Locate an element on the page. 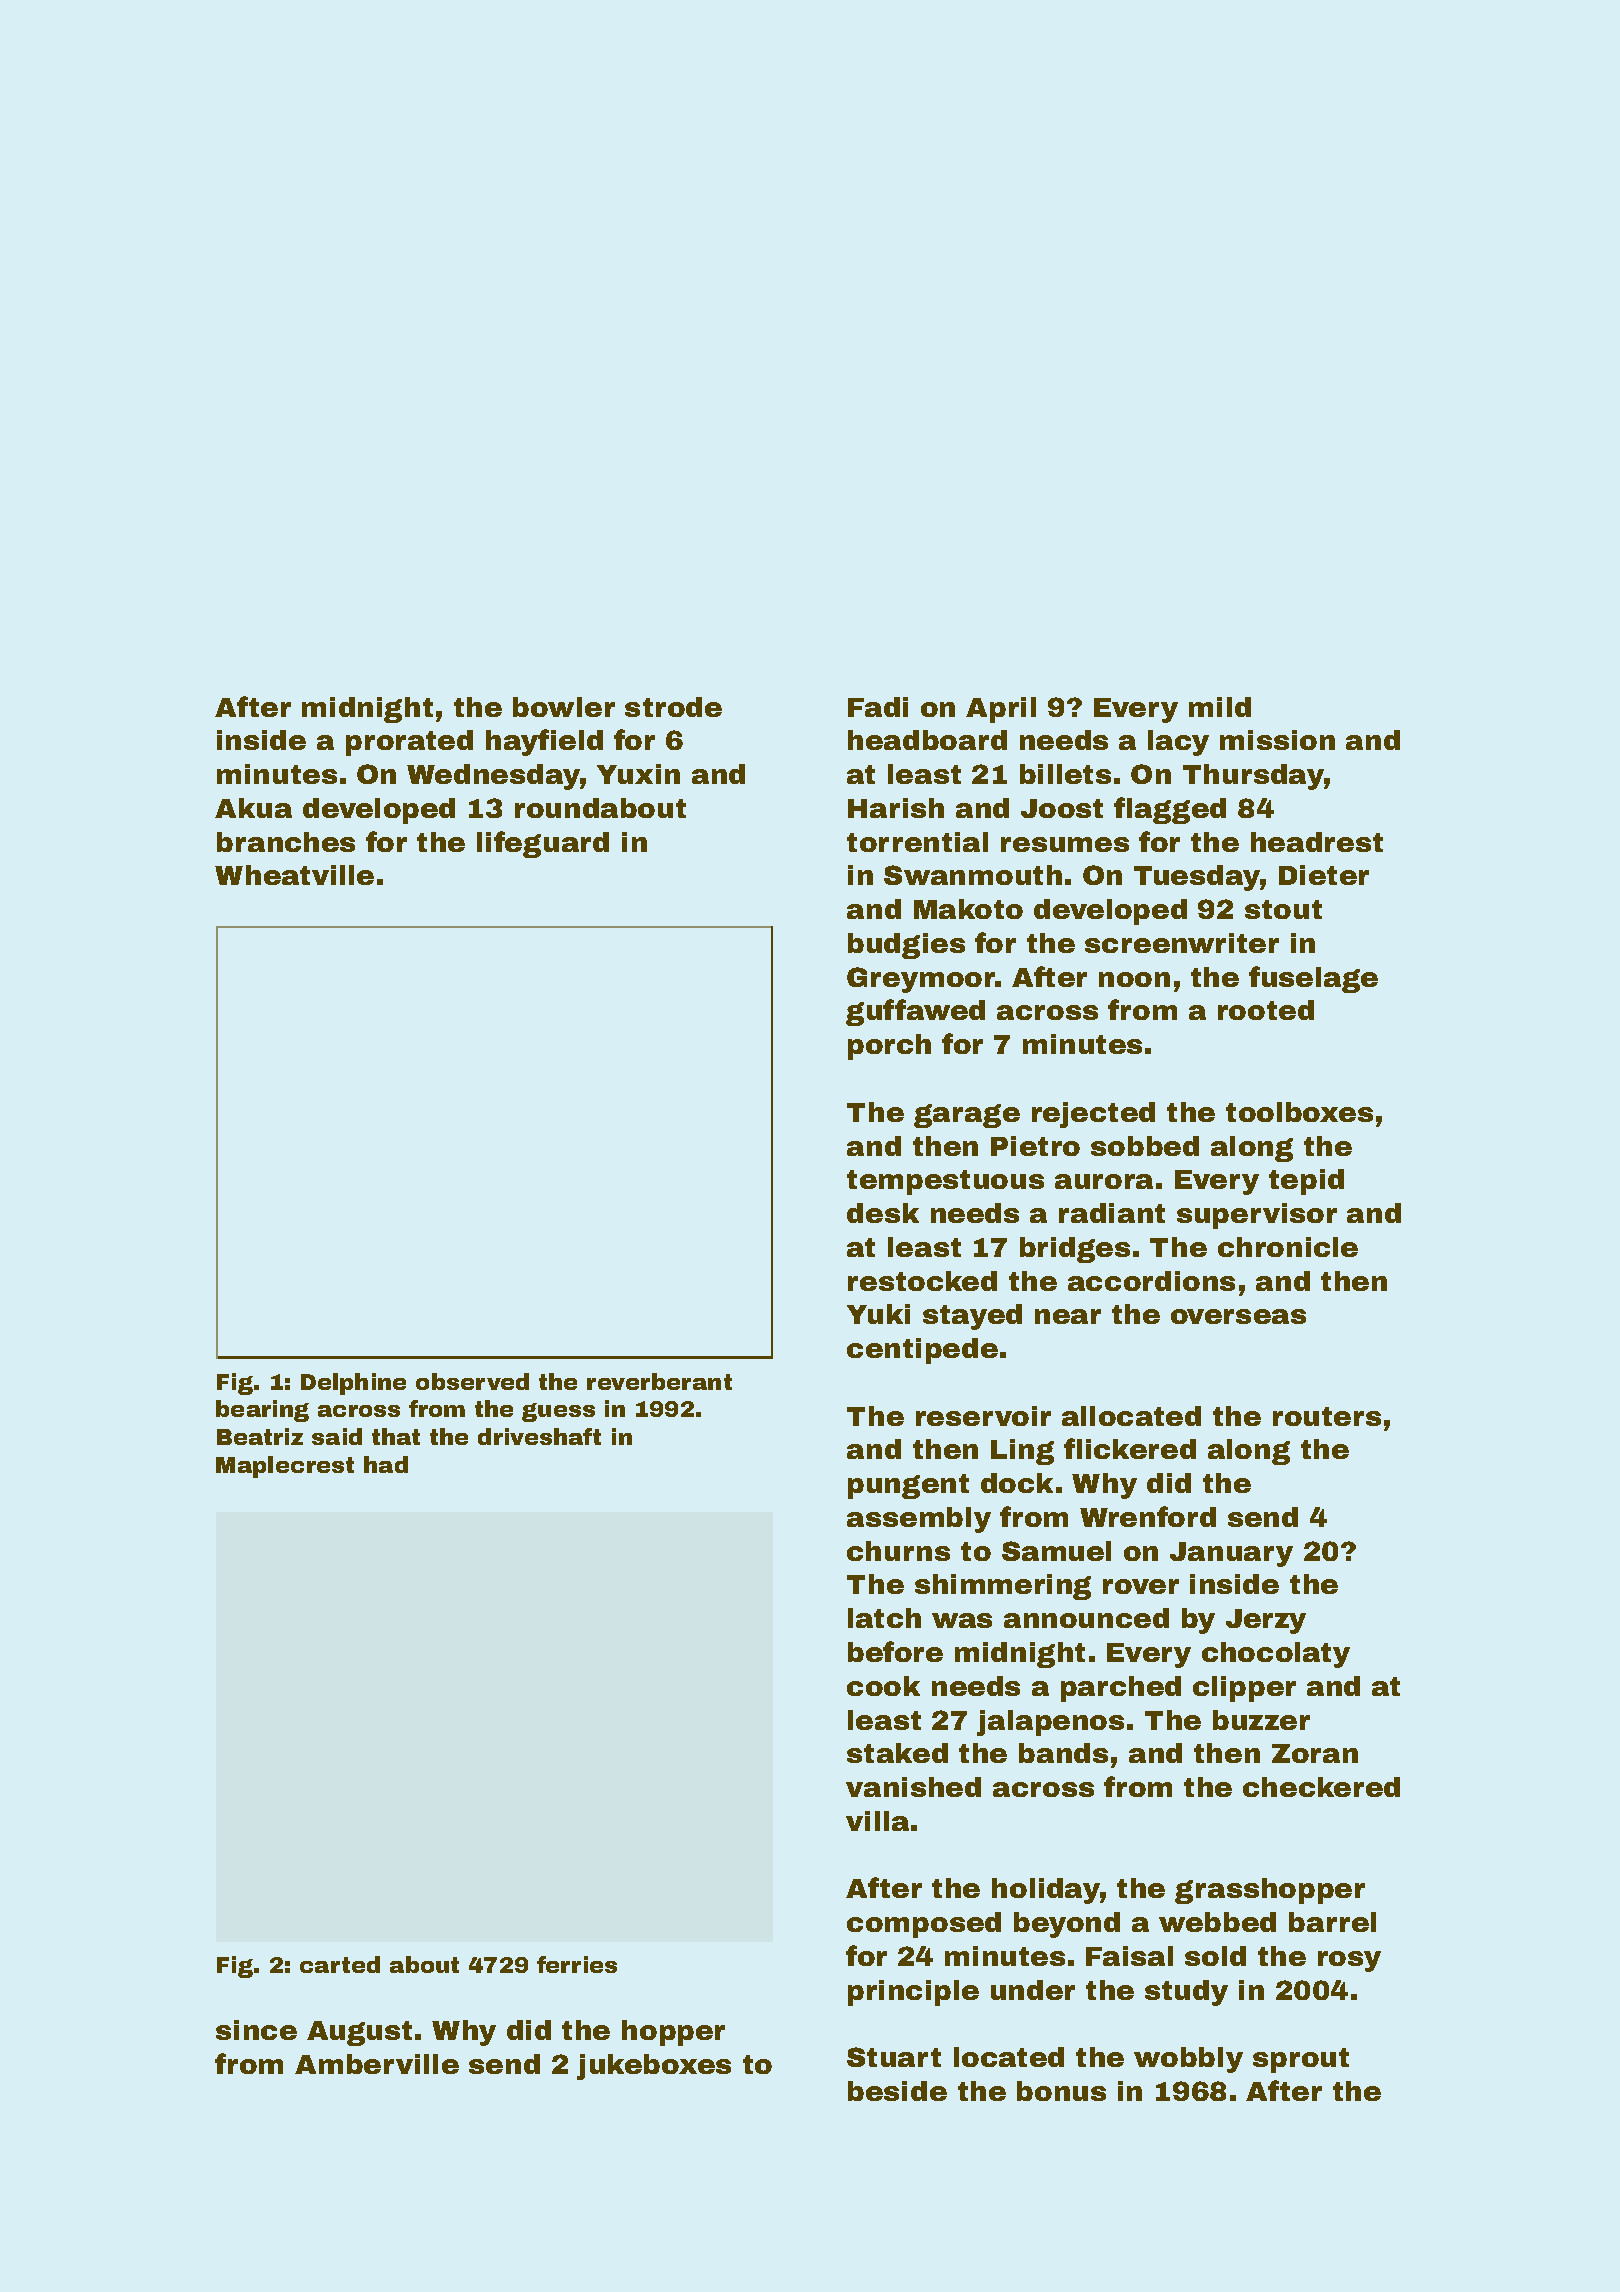 Image resolution: width=1620 pixels, height=2292 pixels. April is located at coordinates (1001, 710).
